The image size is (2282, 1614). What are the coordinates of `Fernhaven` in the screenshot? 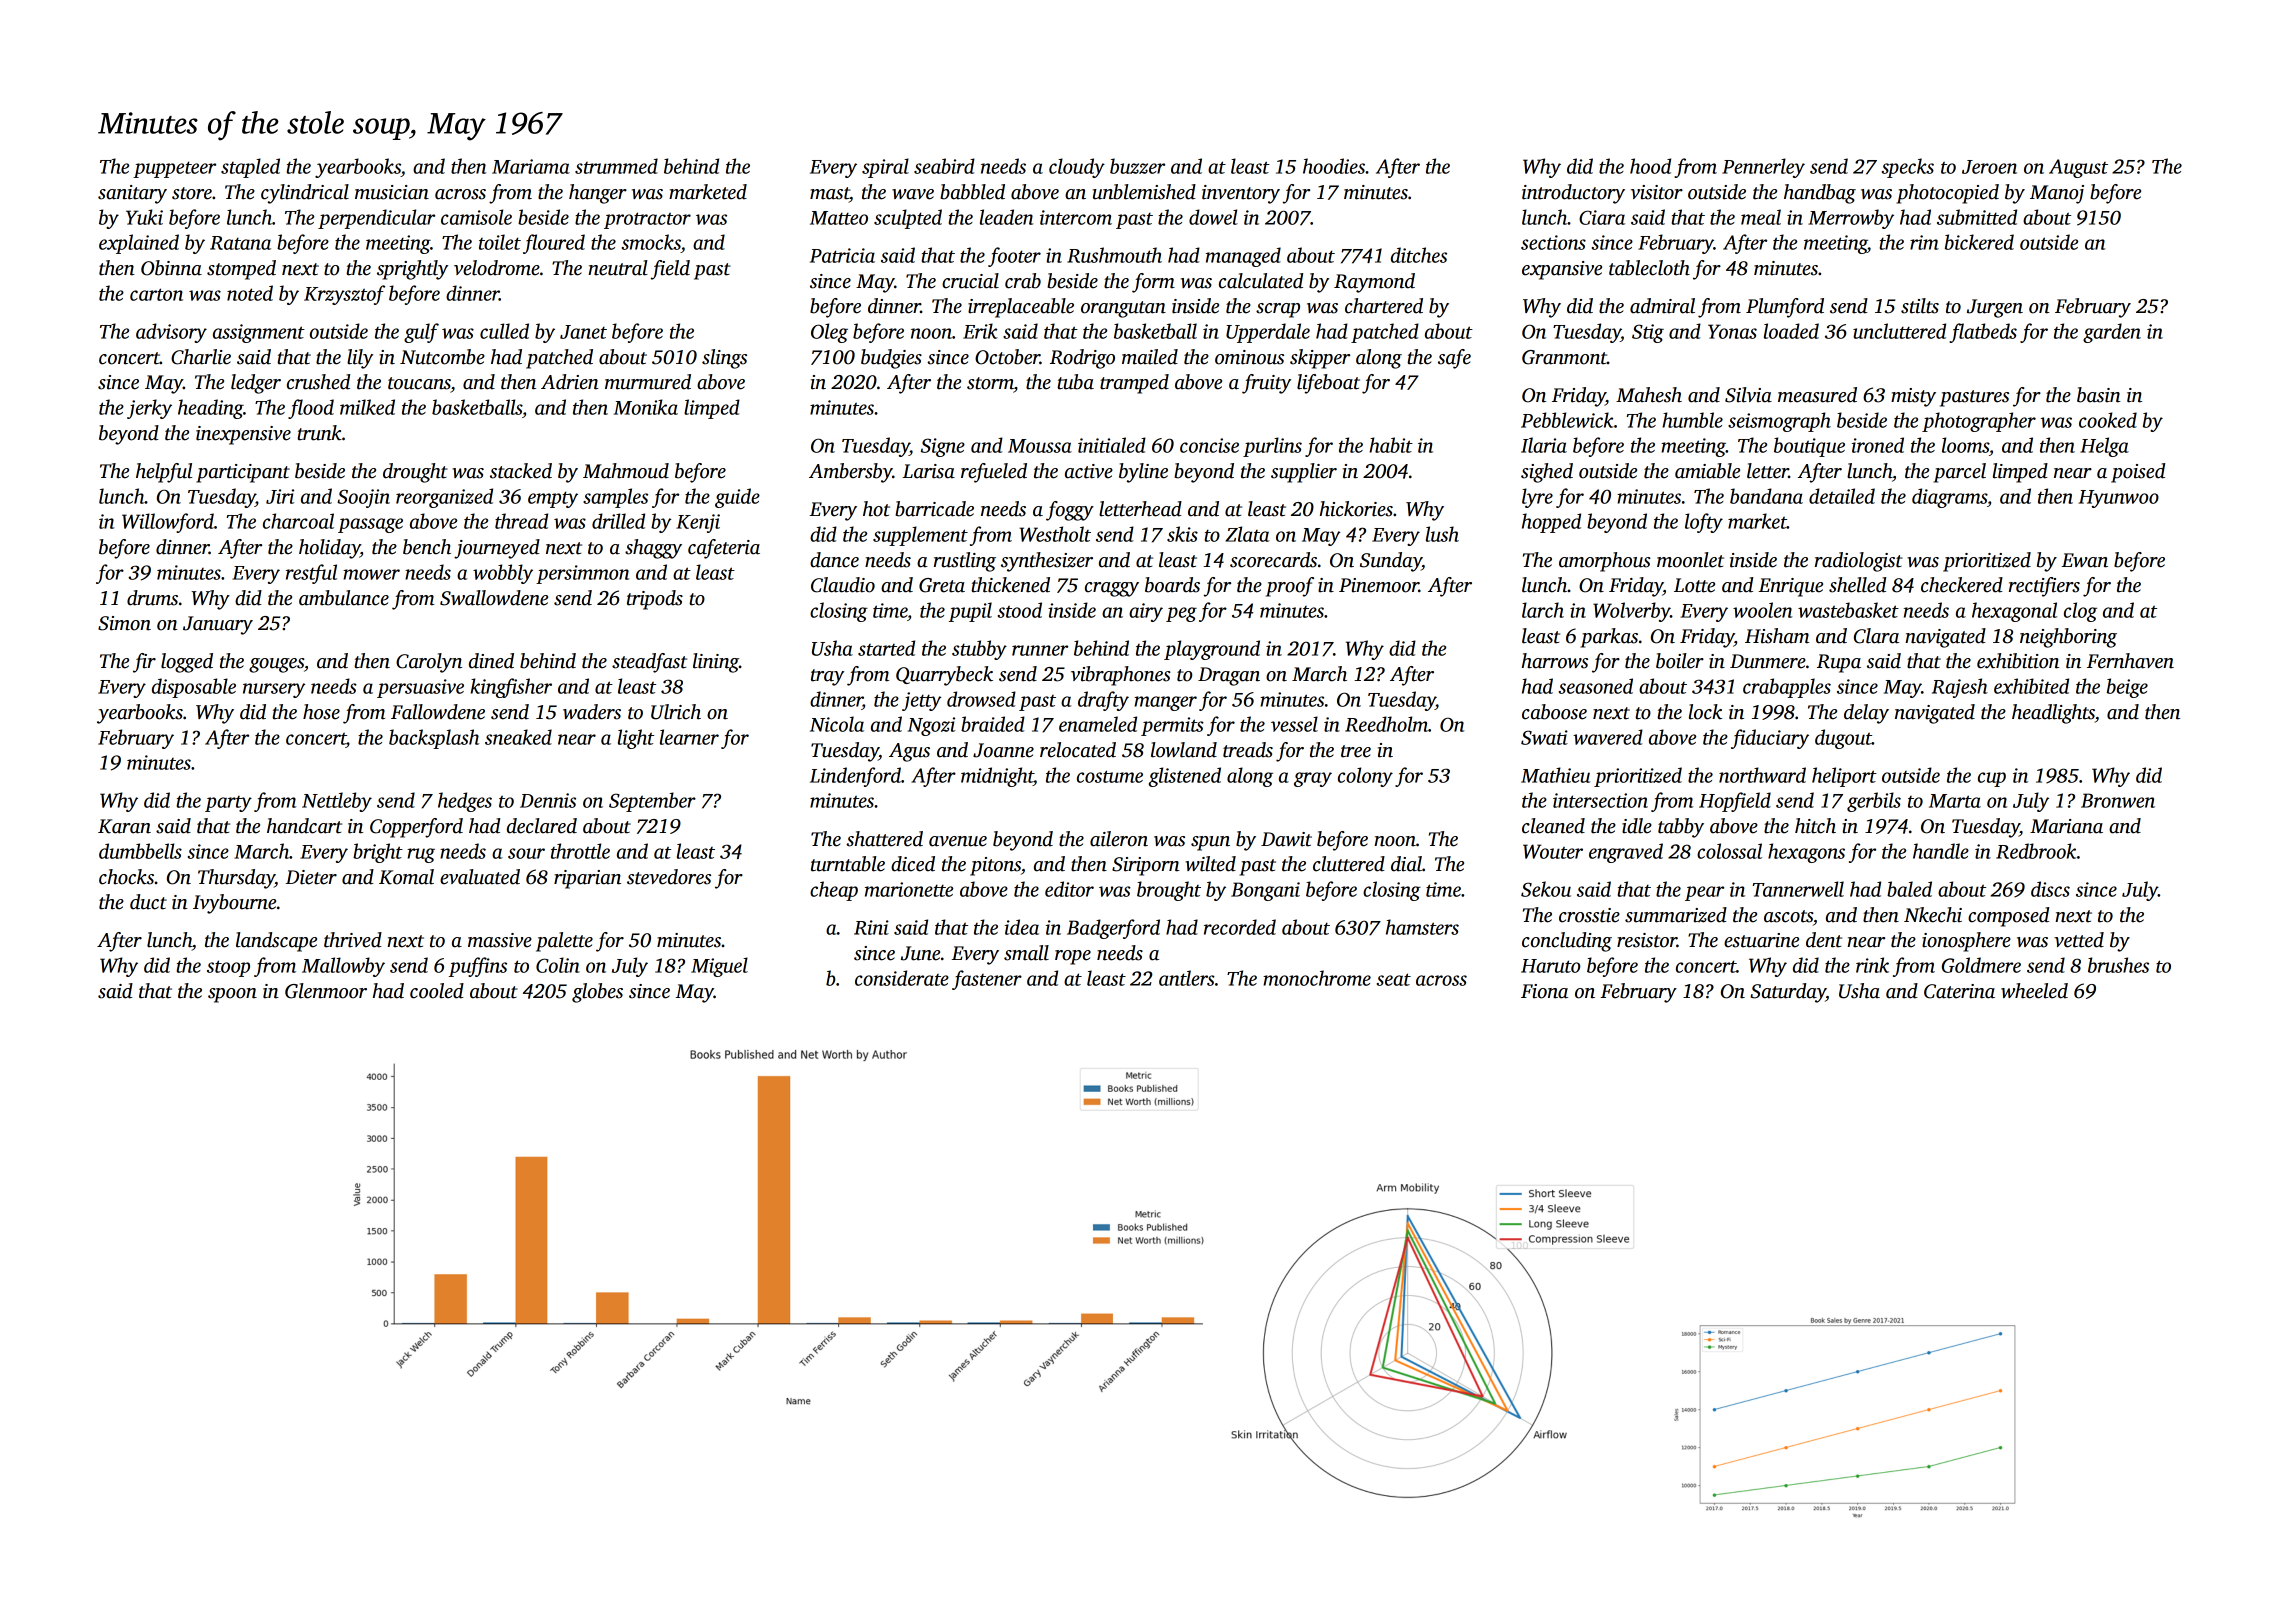 It's located at (2130, 661).
